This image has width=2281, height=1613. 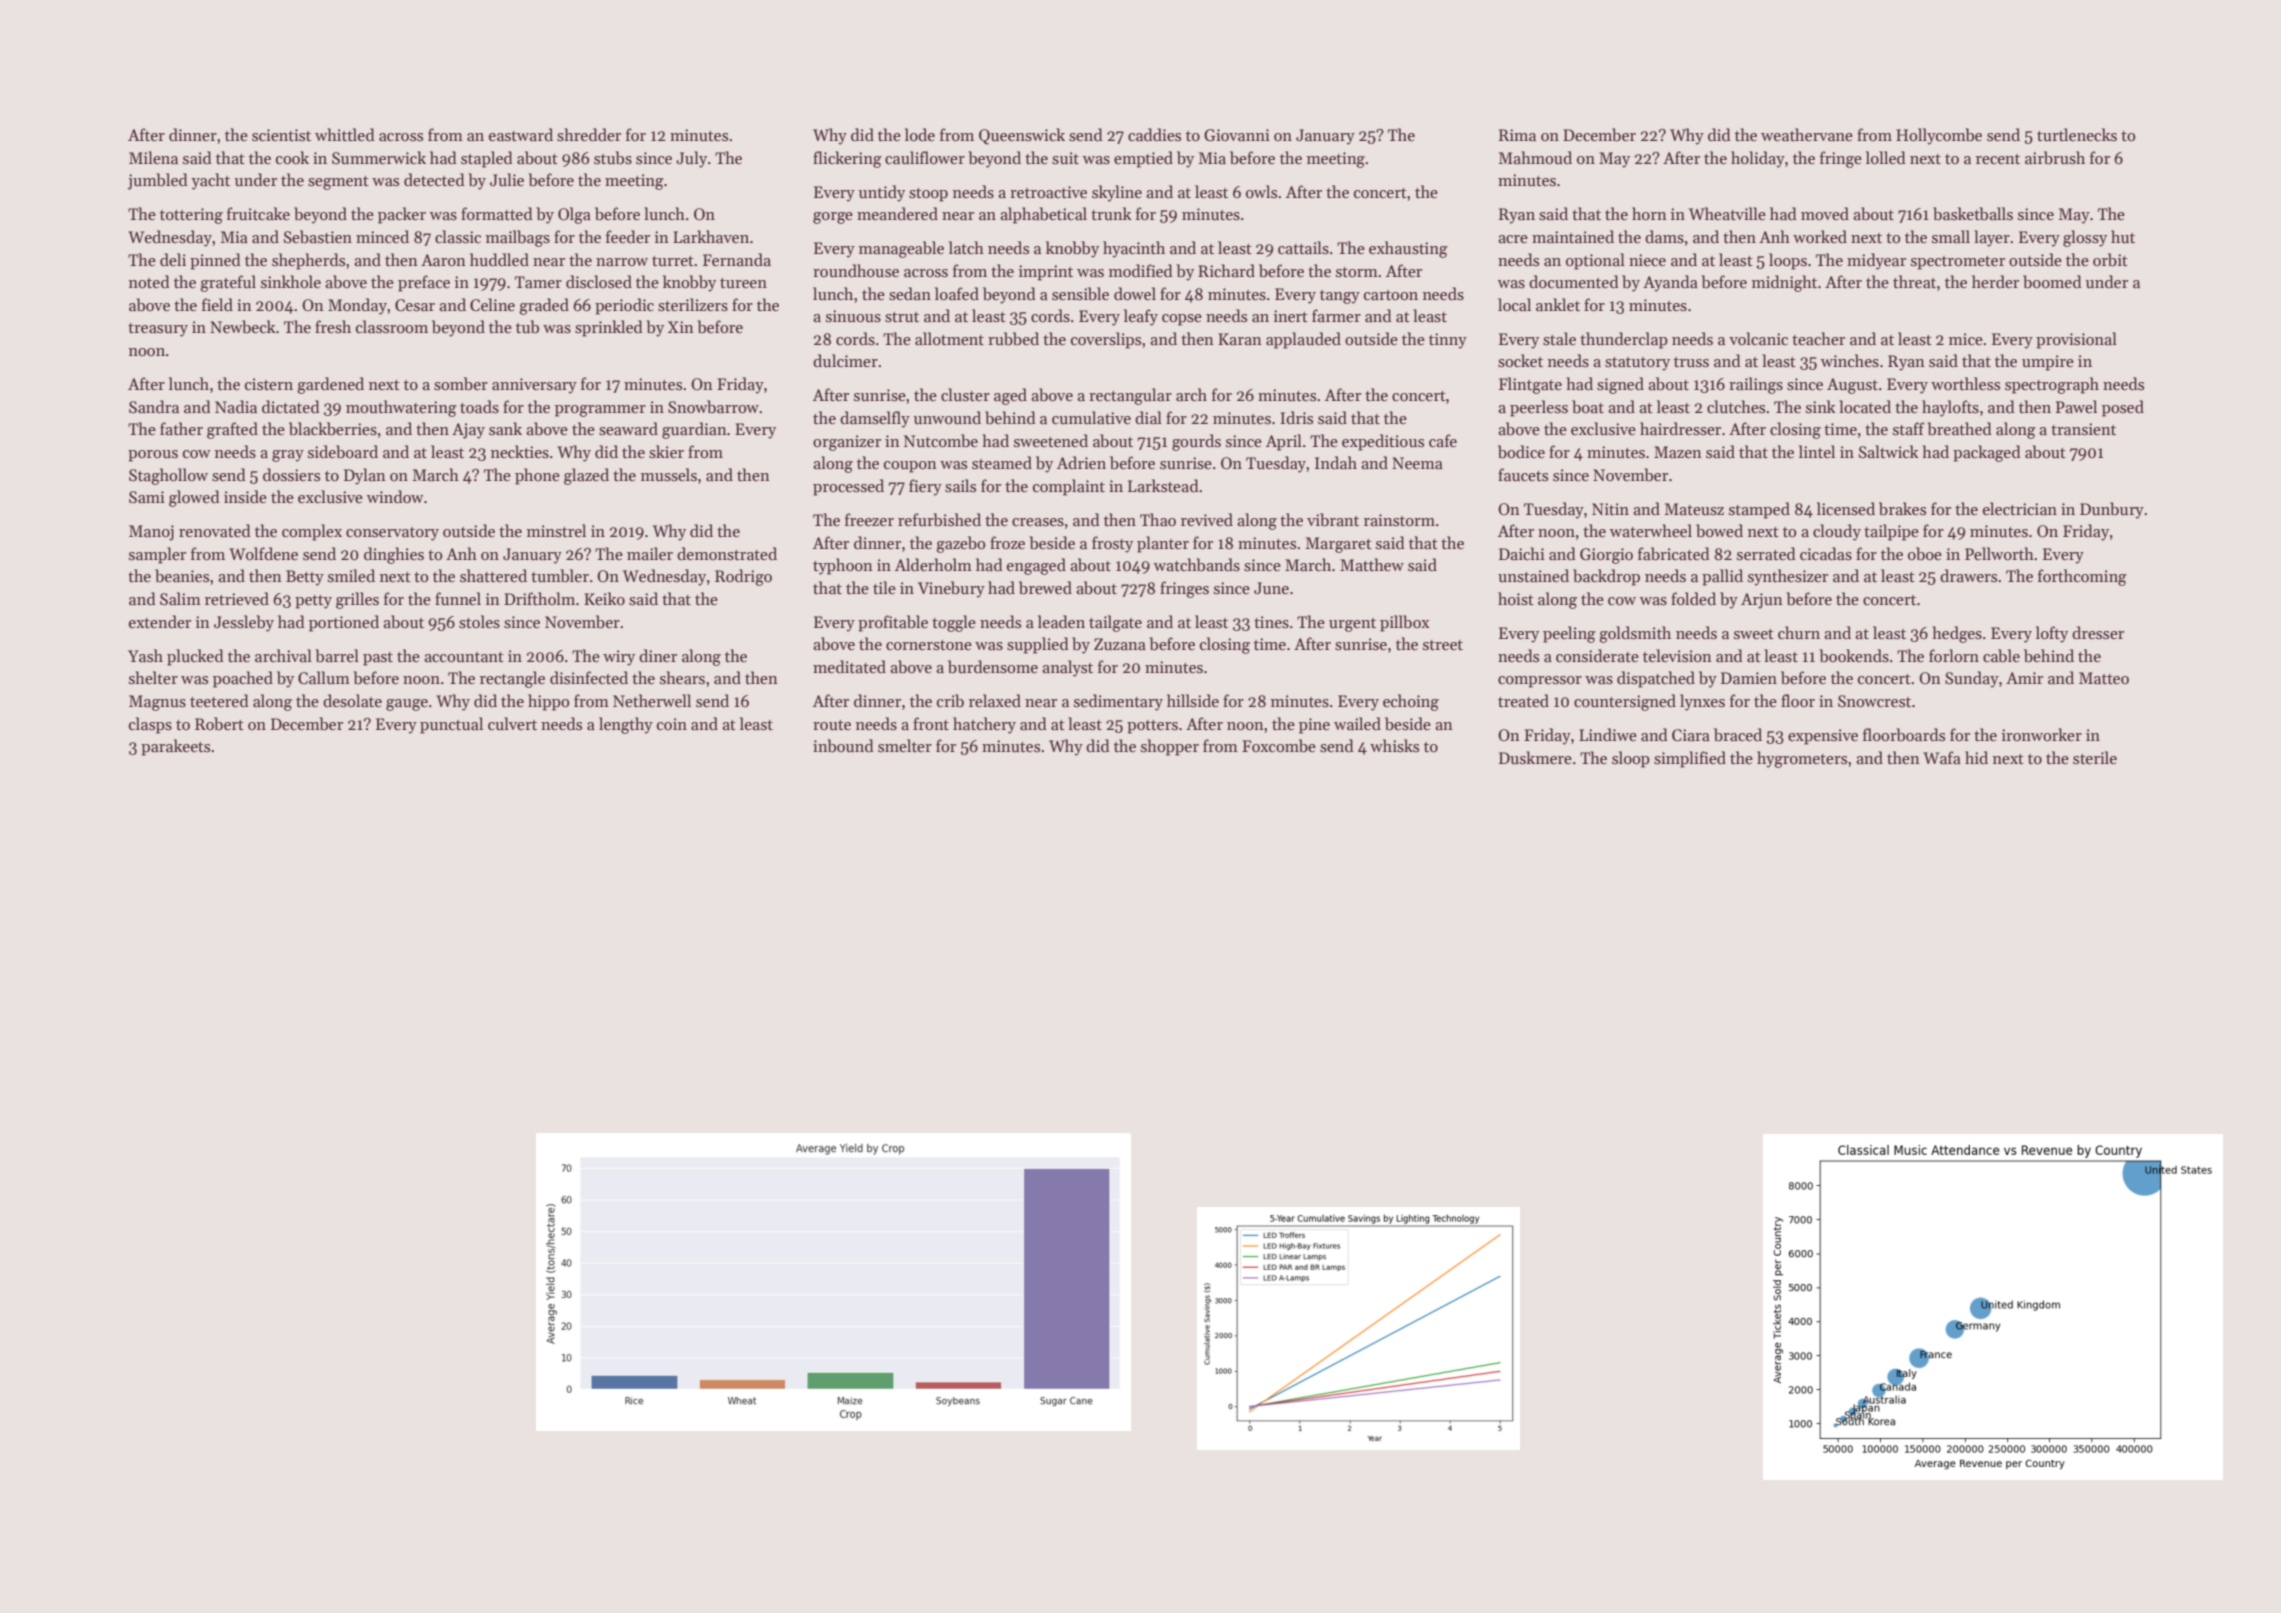 I want to click on grilles, so click(x=357, y=600).
